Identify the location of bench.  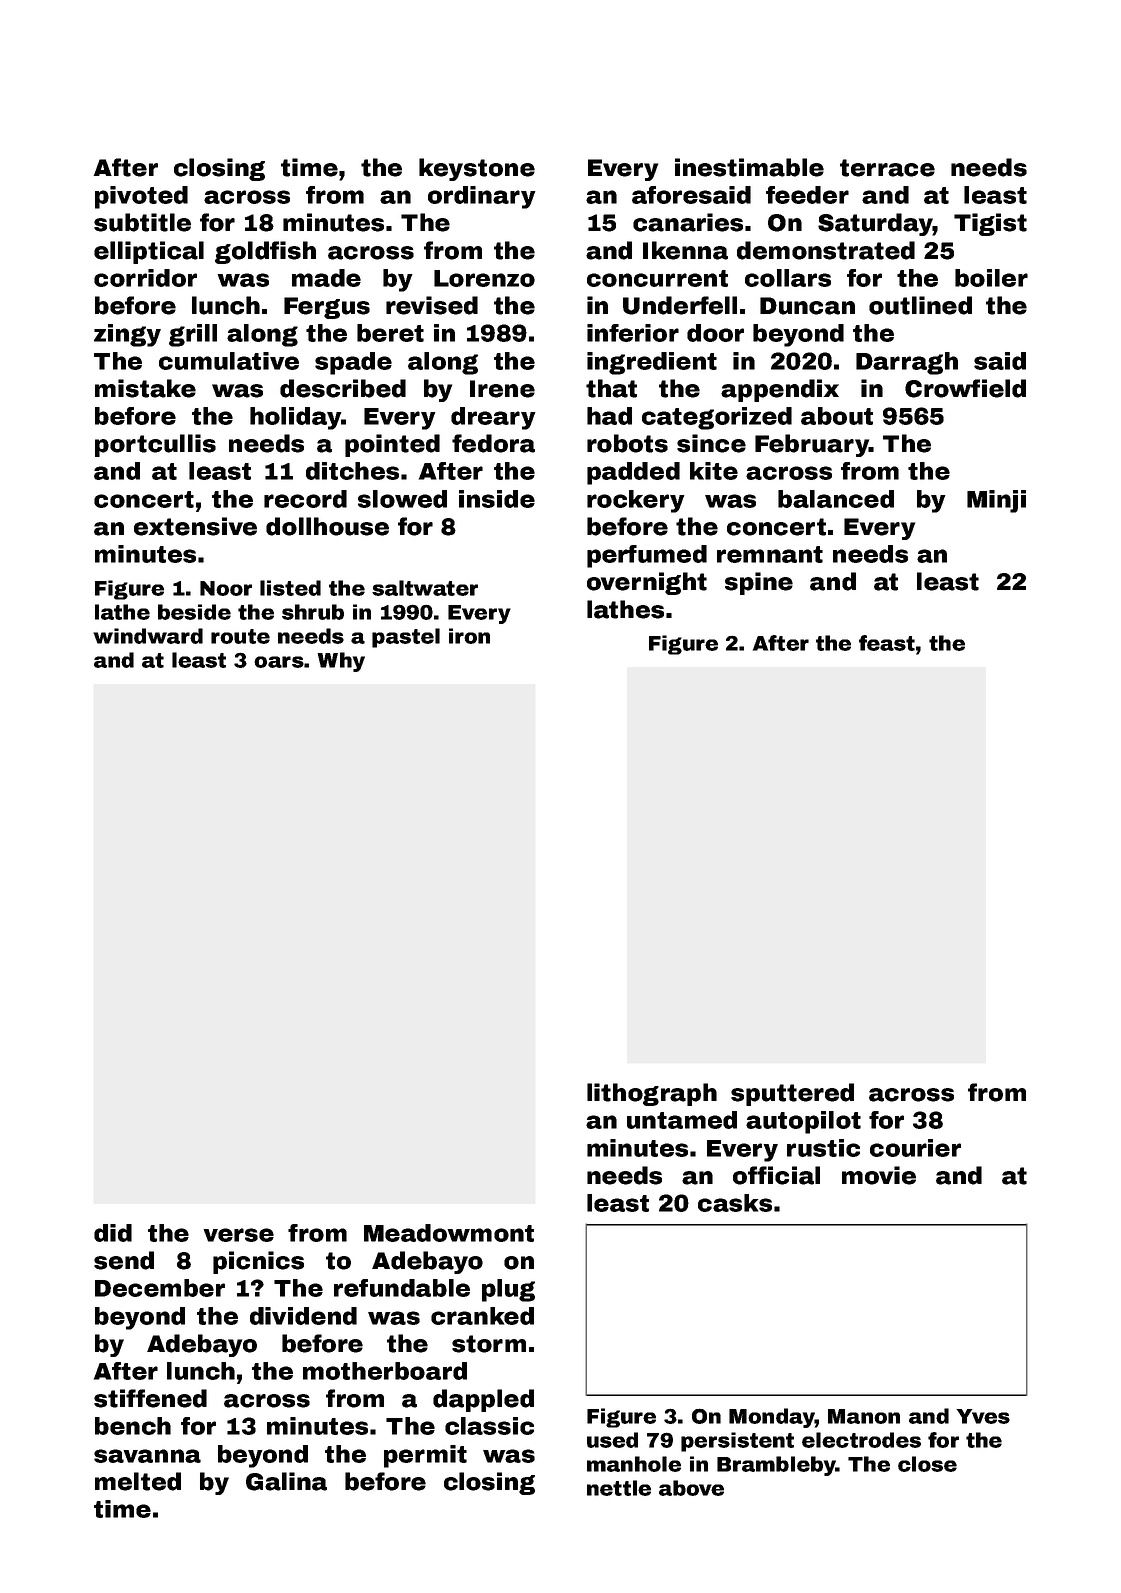
(133, 1426).
